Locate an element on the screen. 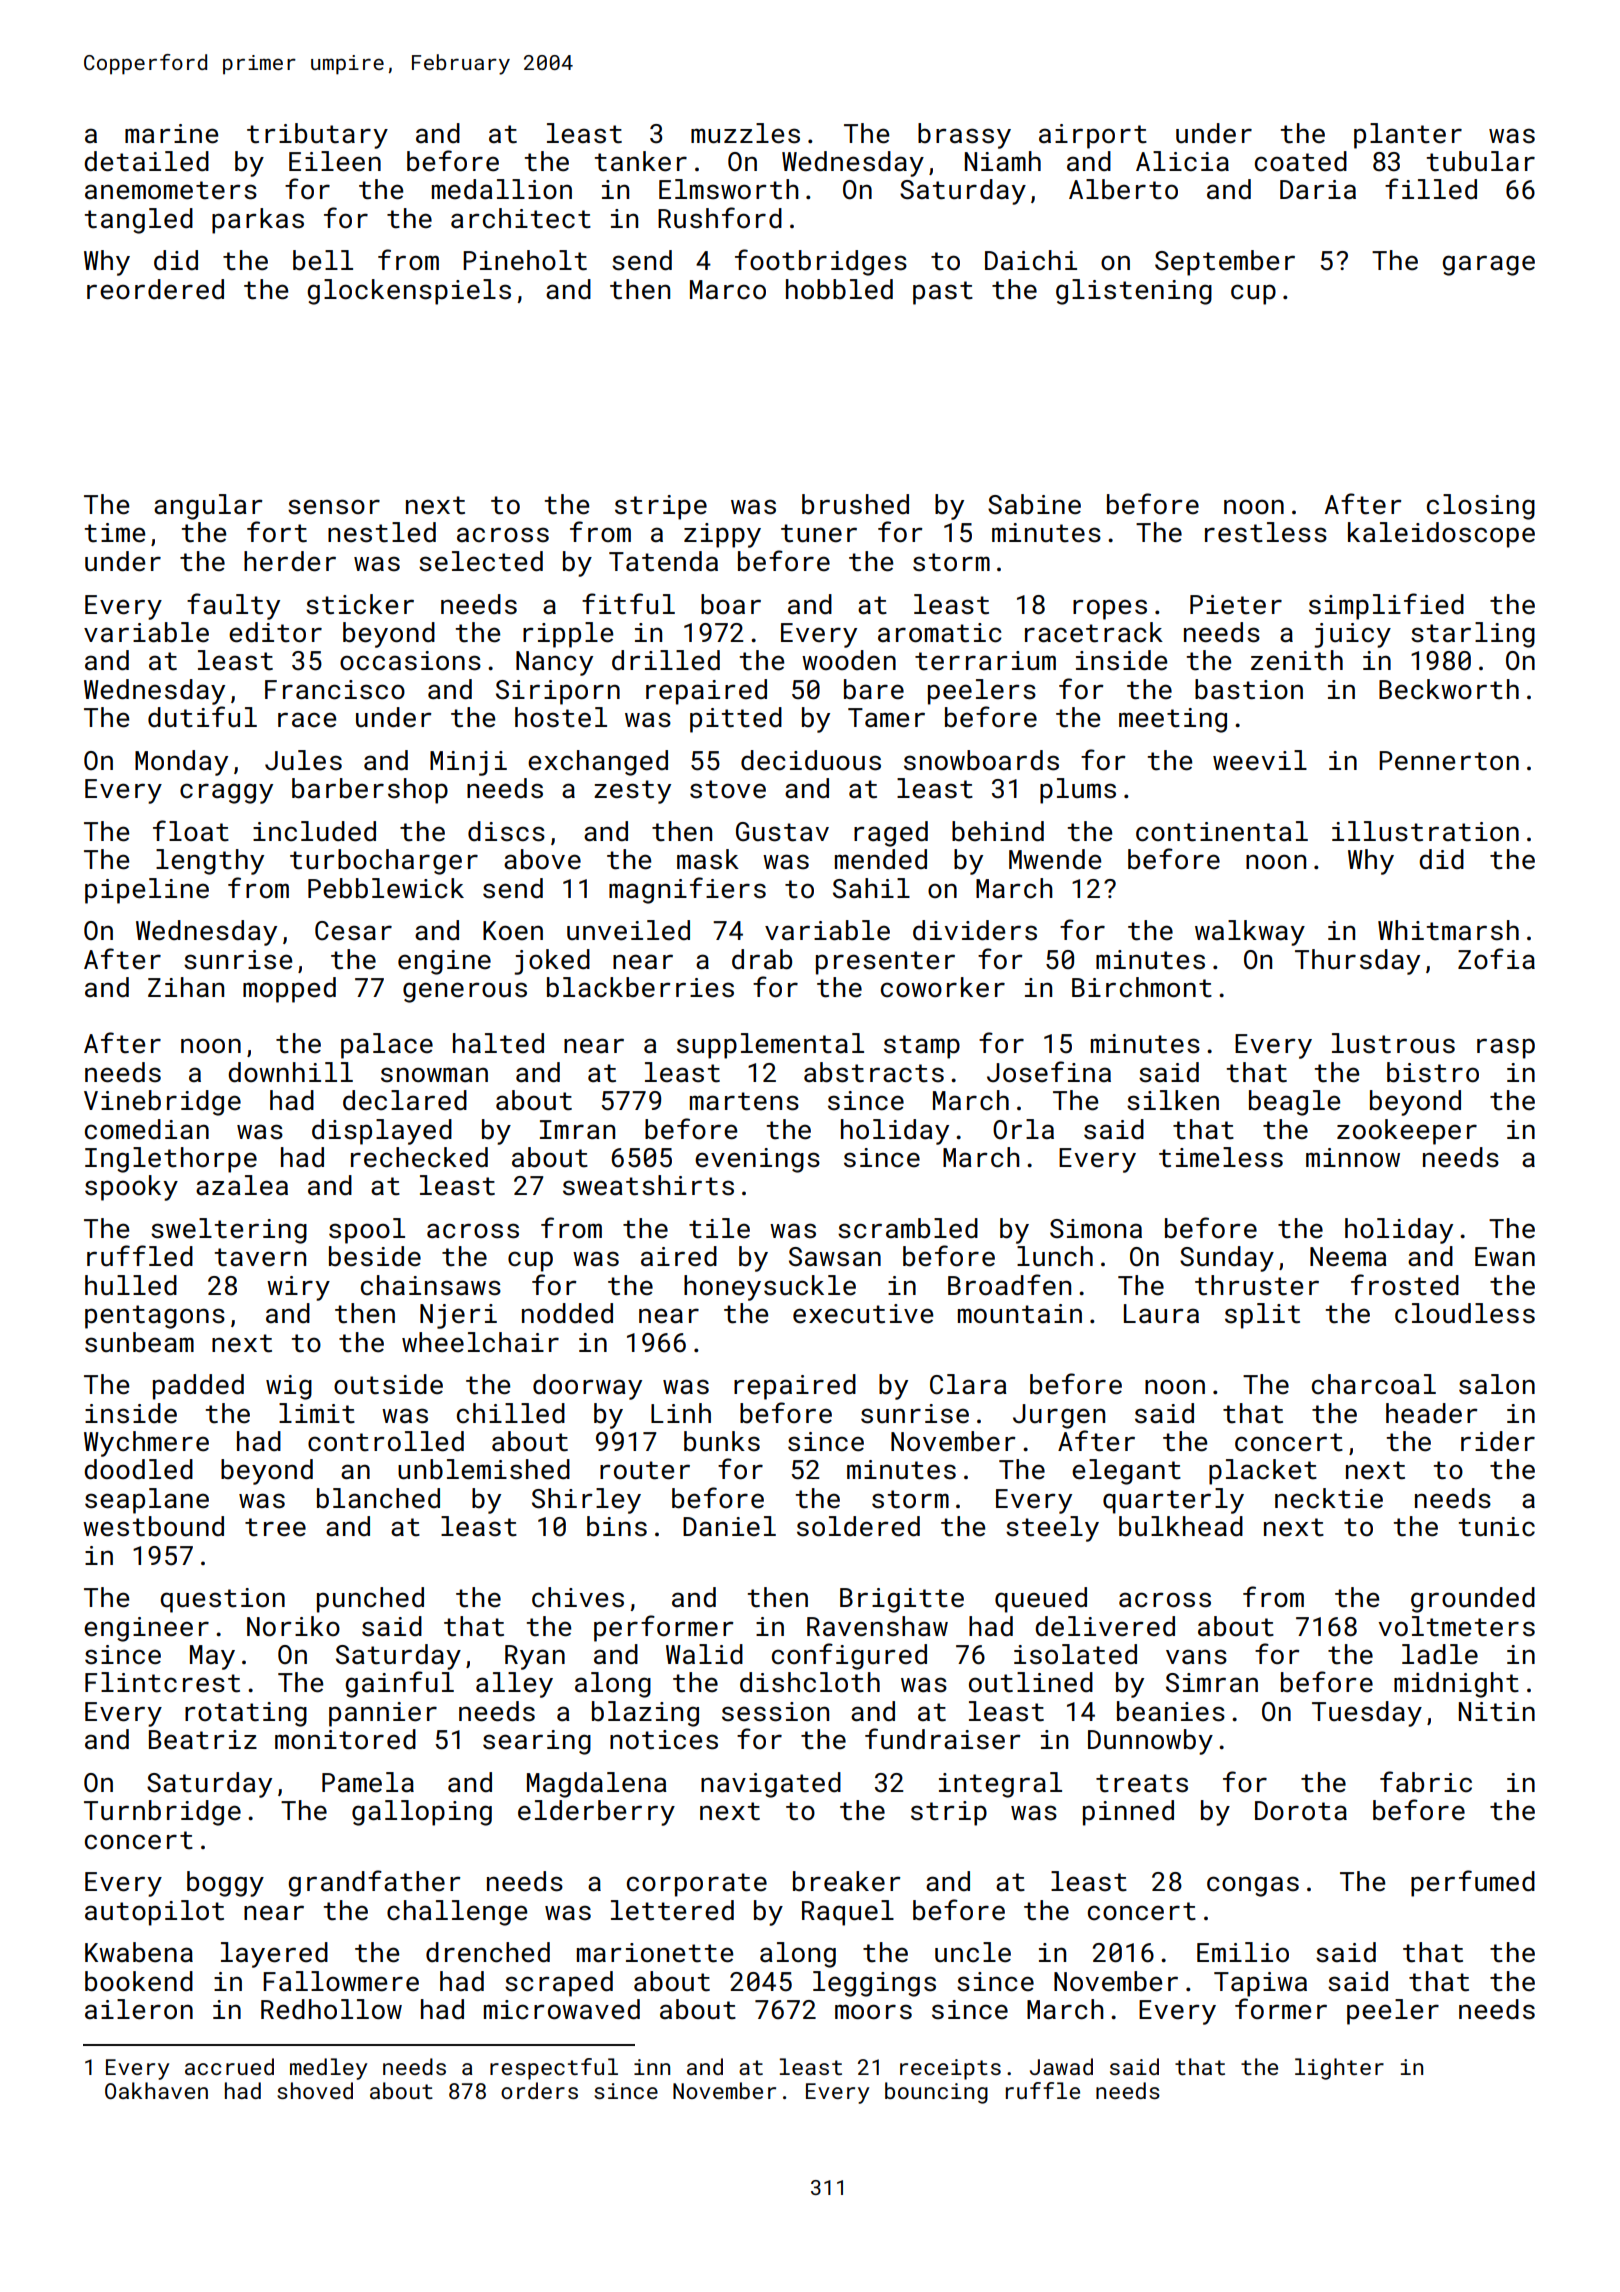 This screenshot has width=1620, height=2292. Oakhaven is located at coordinates (156, 2090).
